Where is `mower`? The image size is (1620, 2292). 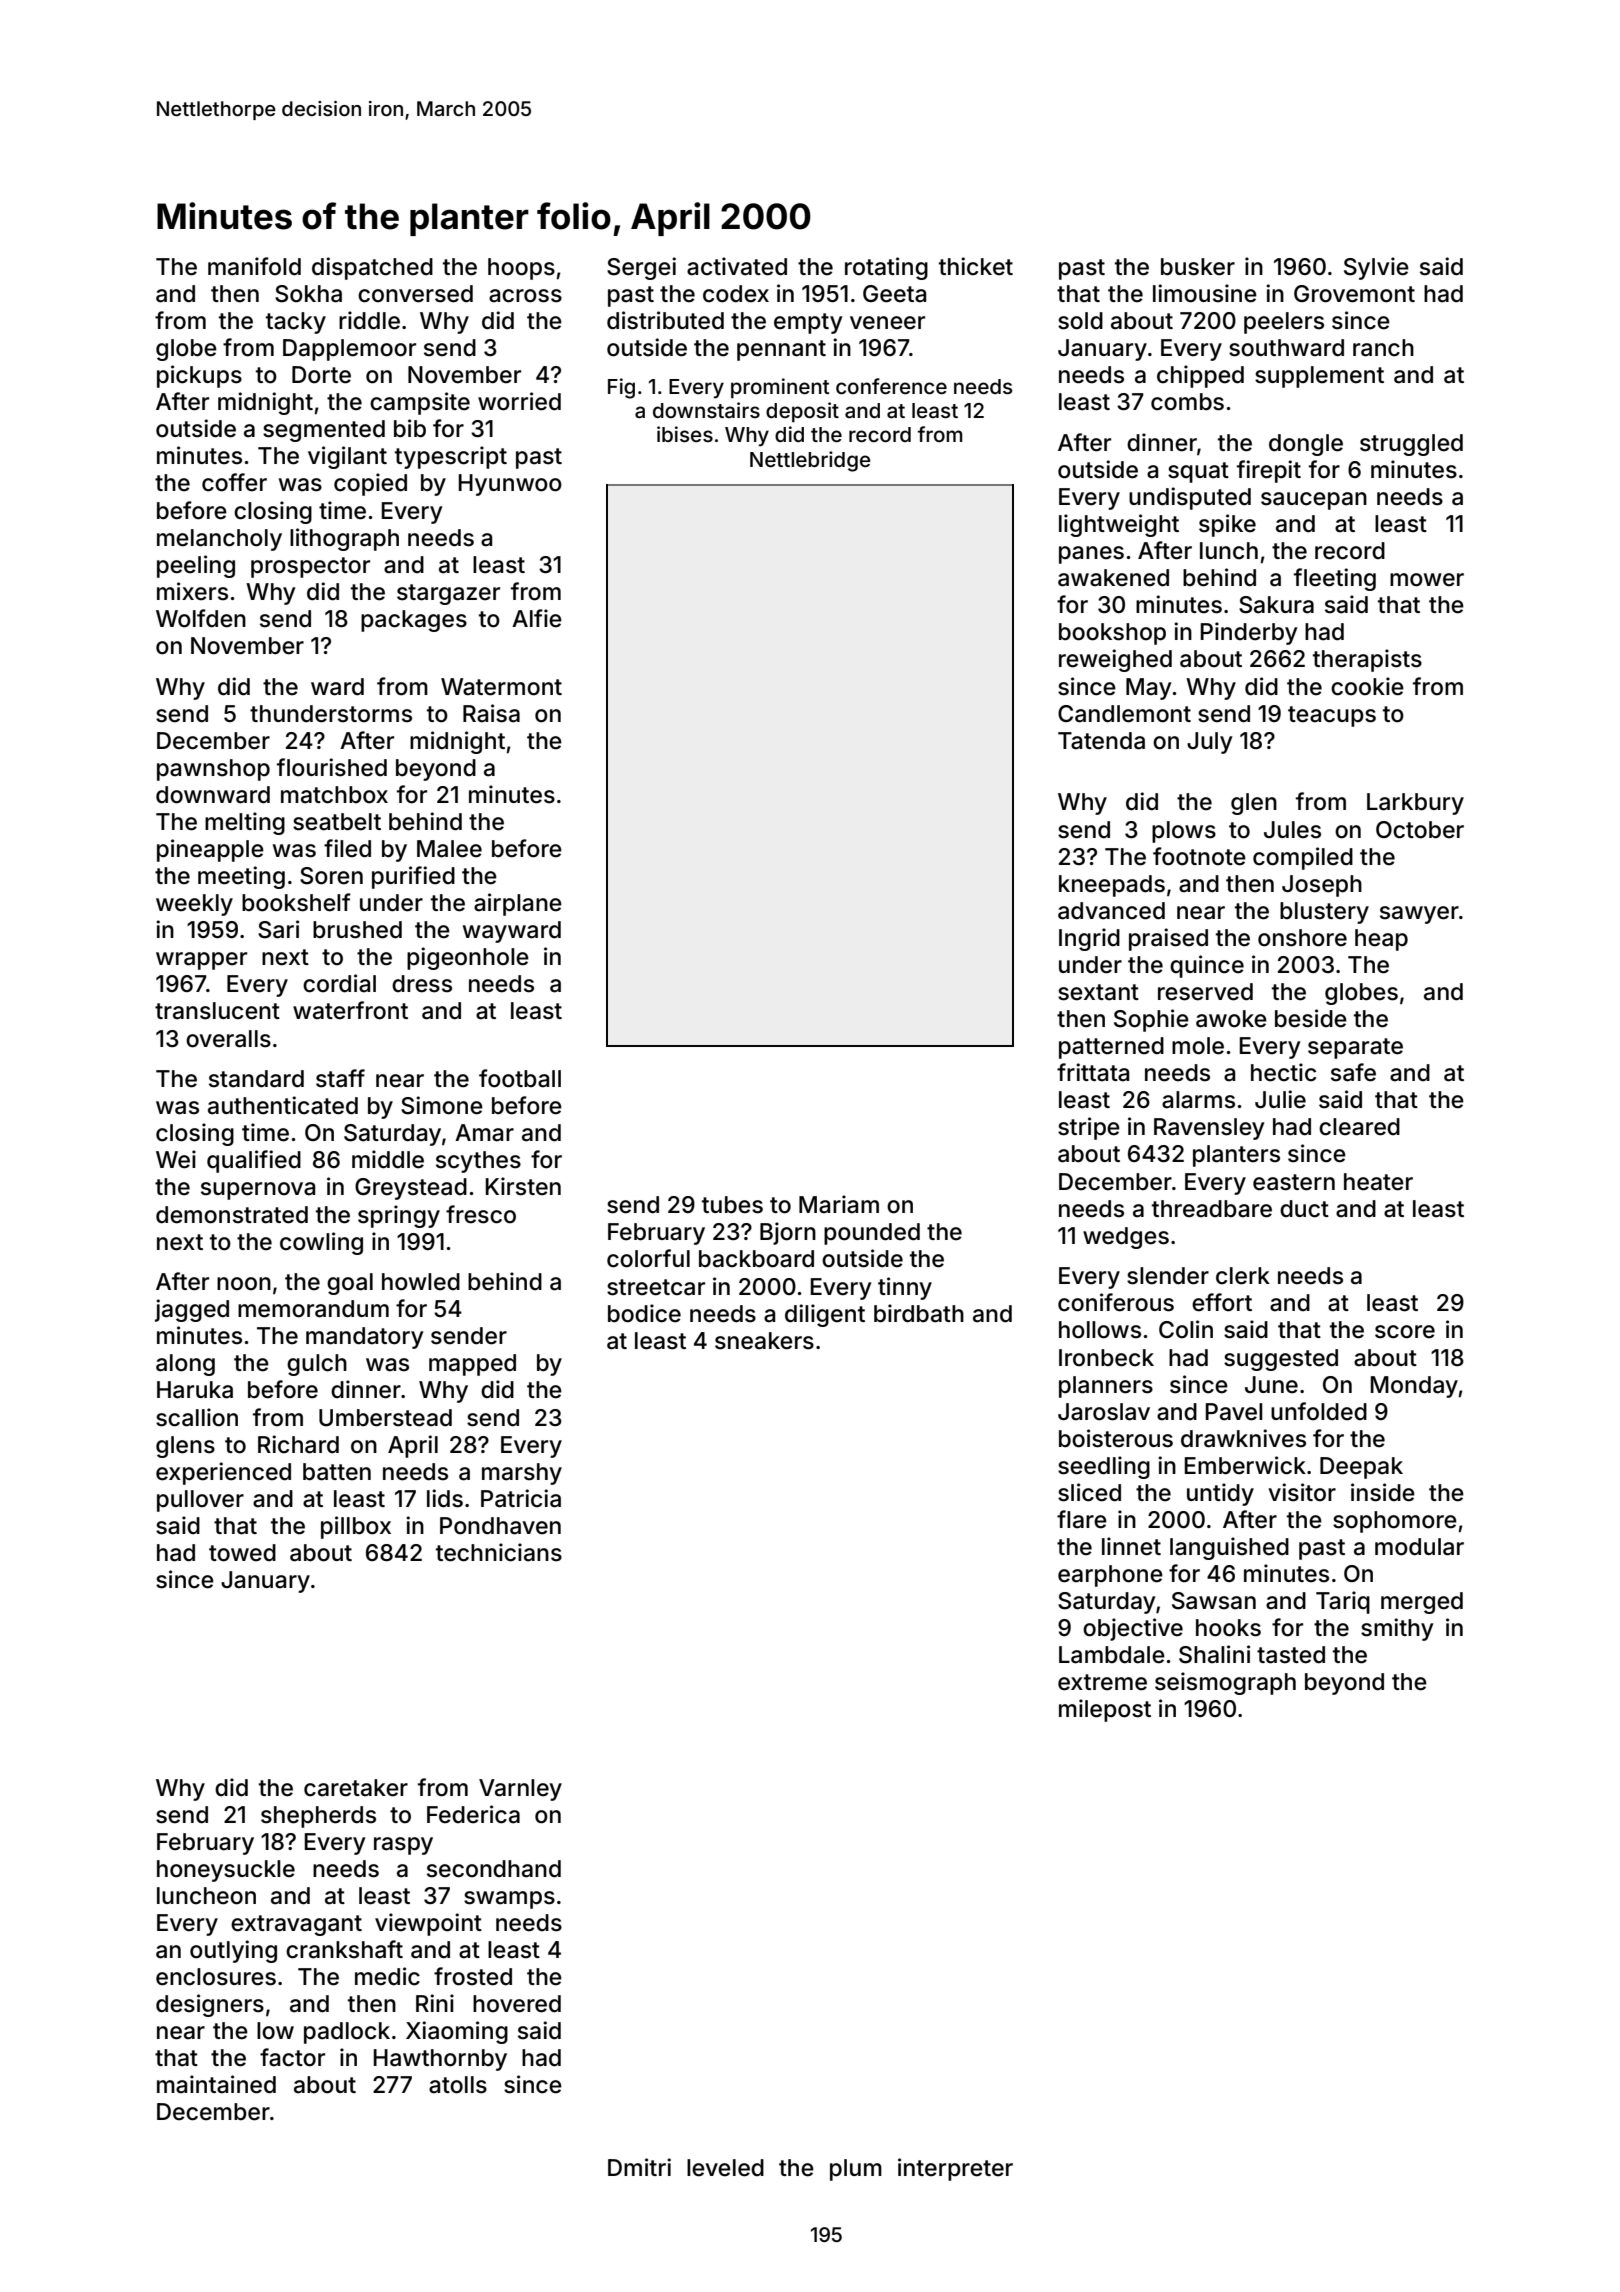
mower is located at coordinates (1427, 580).
